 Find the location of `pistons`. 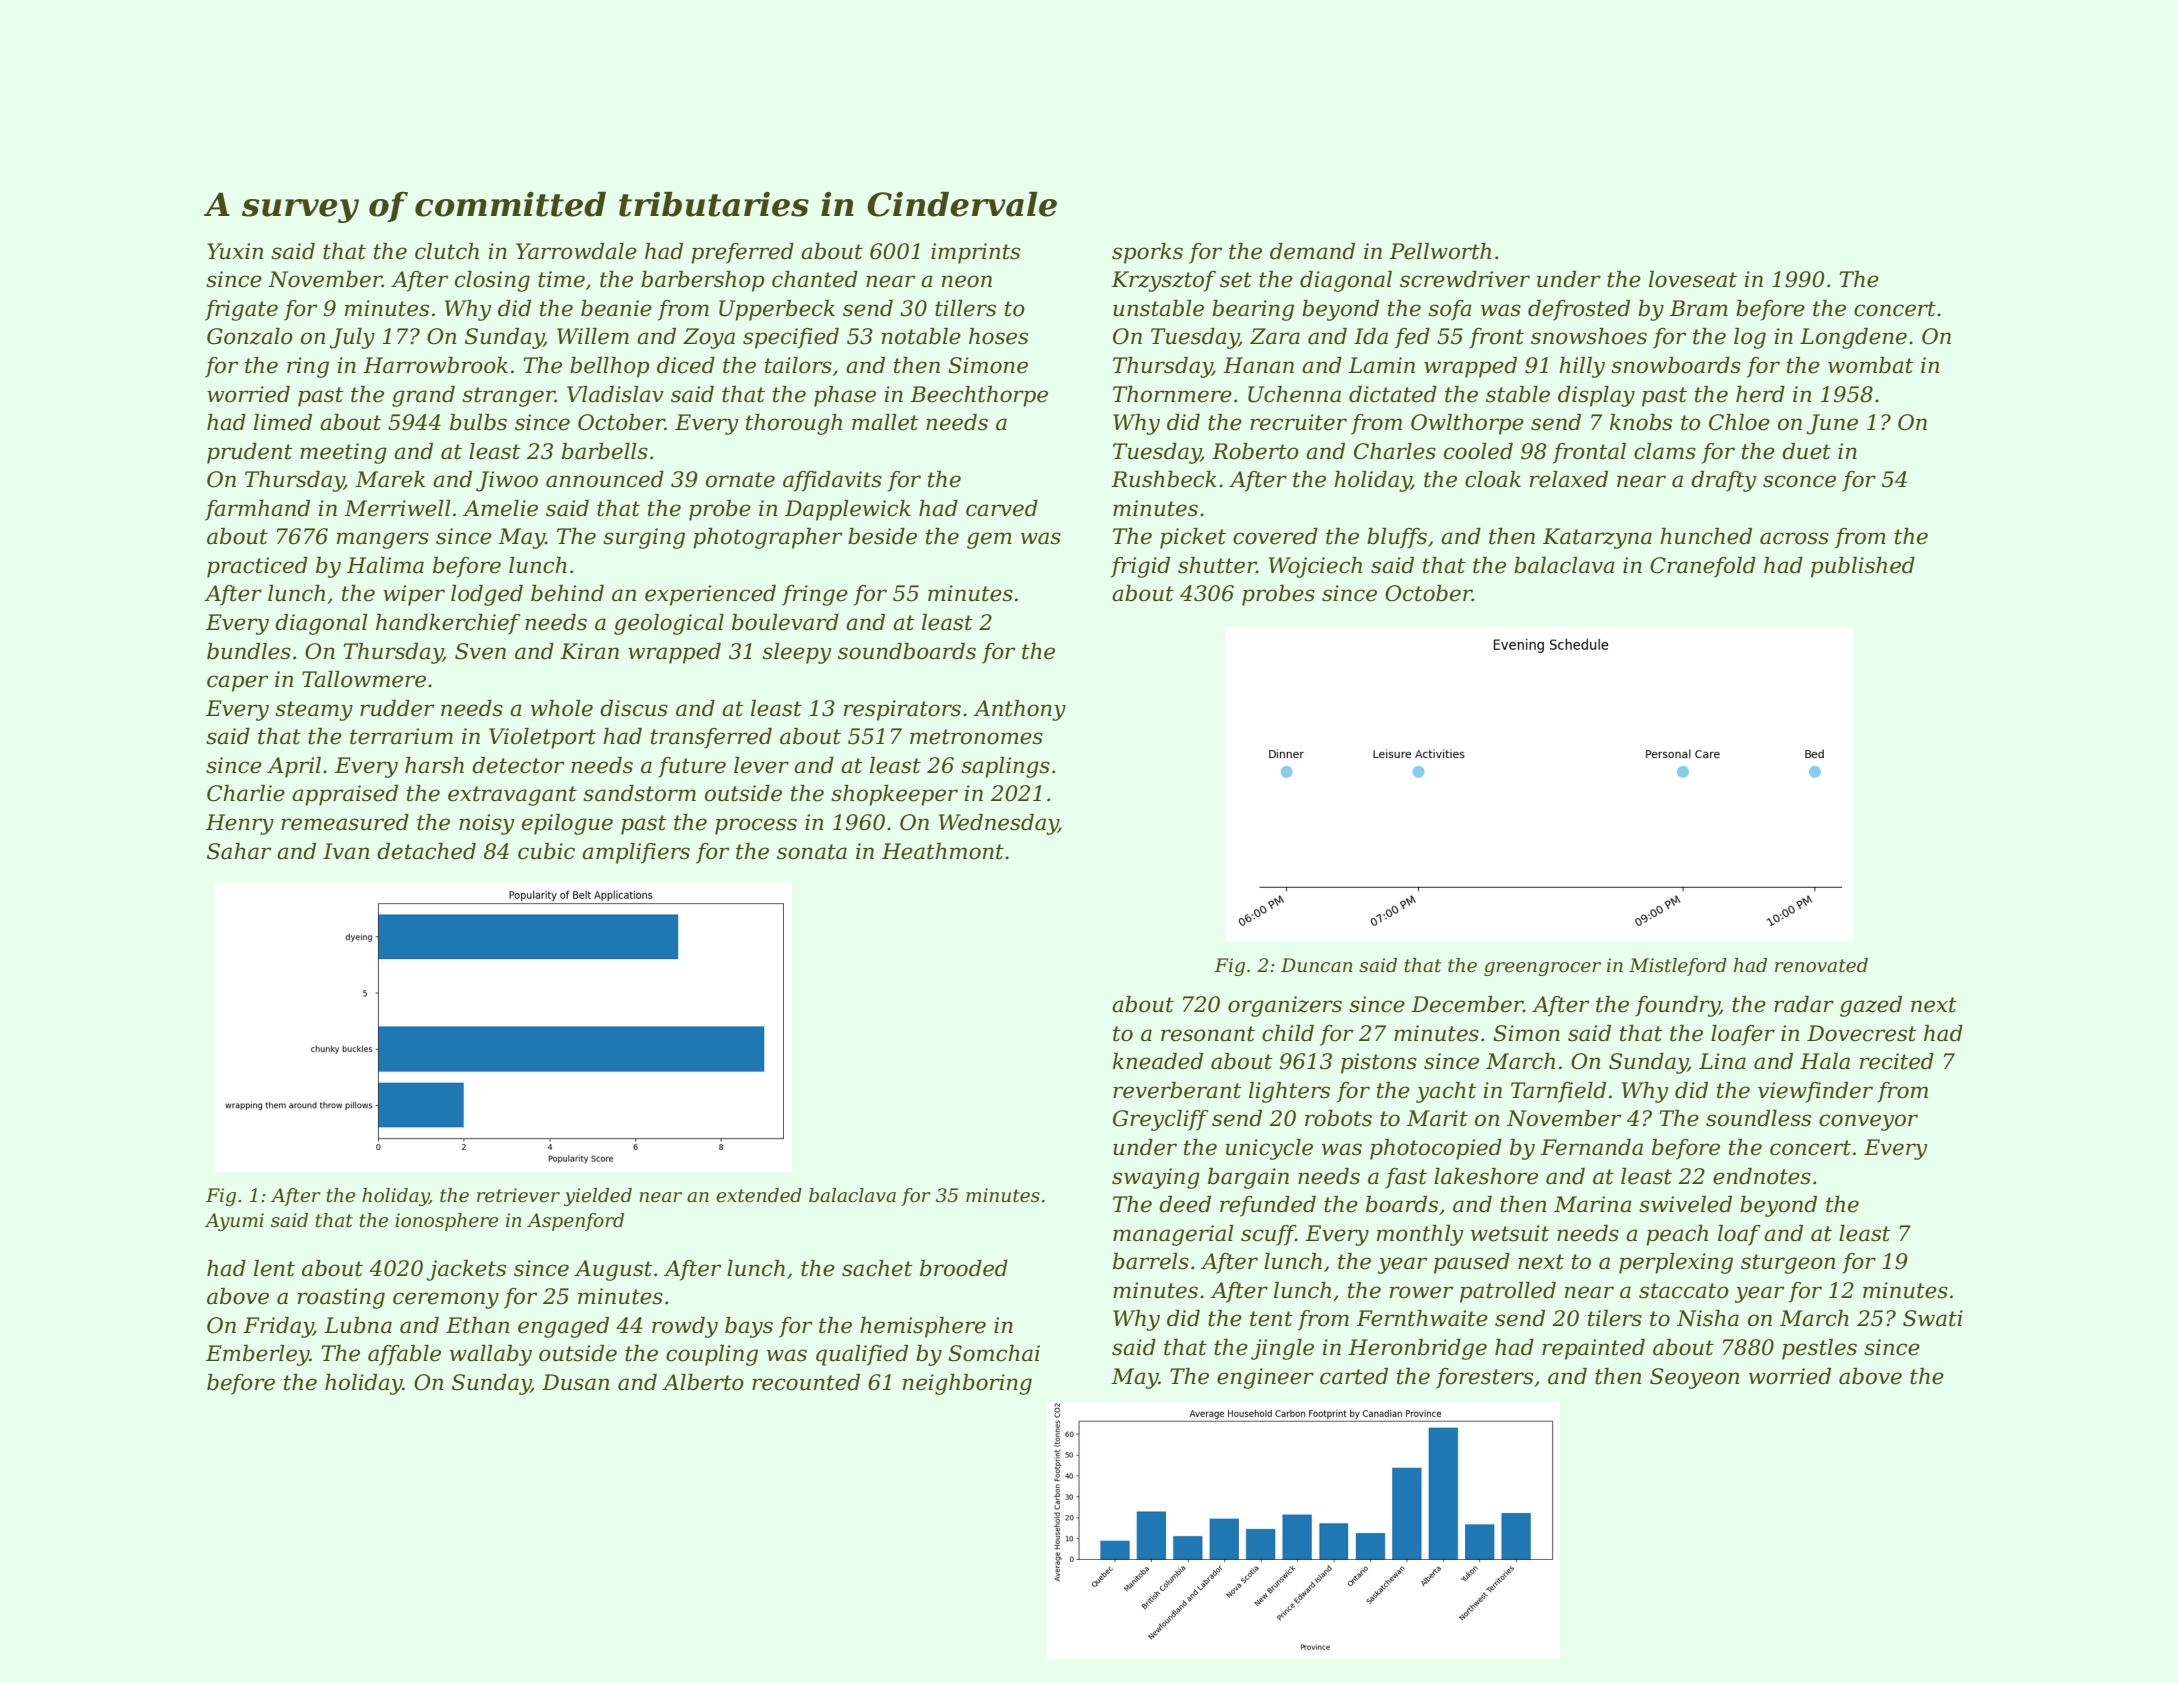

pistons is located at coordinates (1379, 1063).
